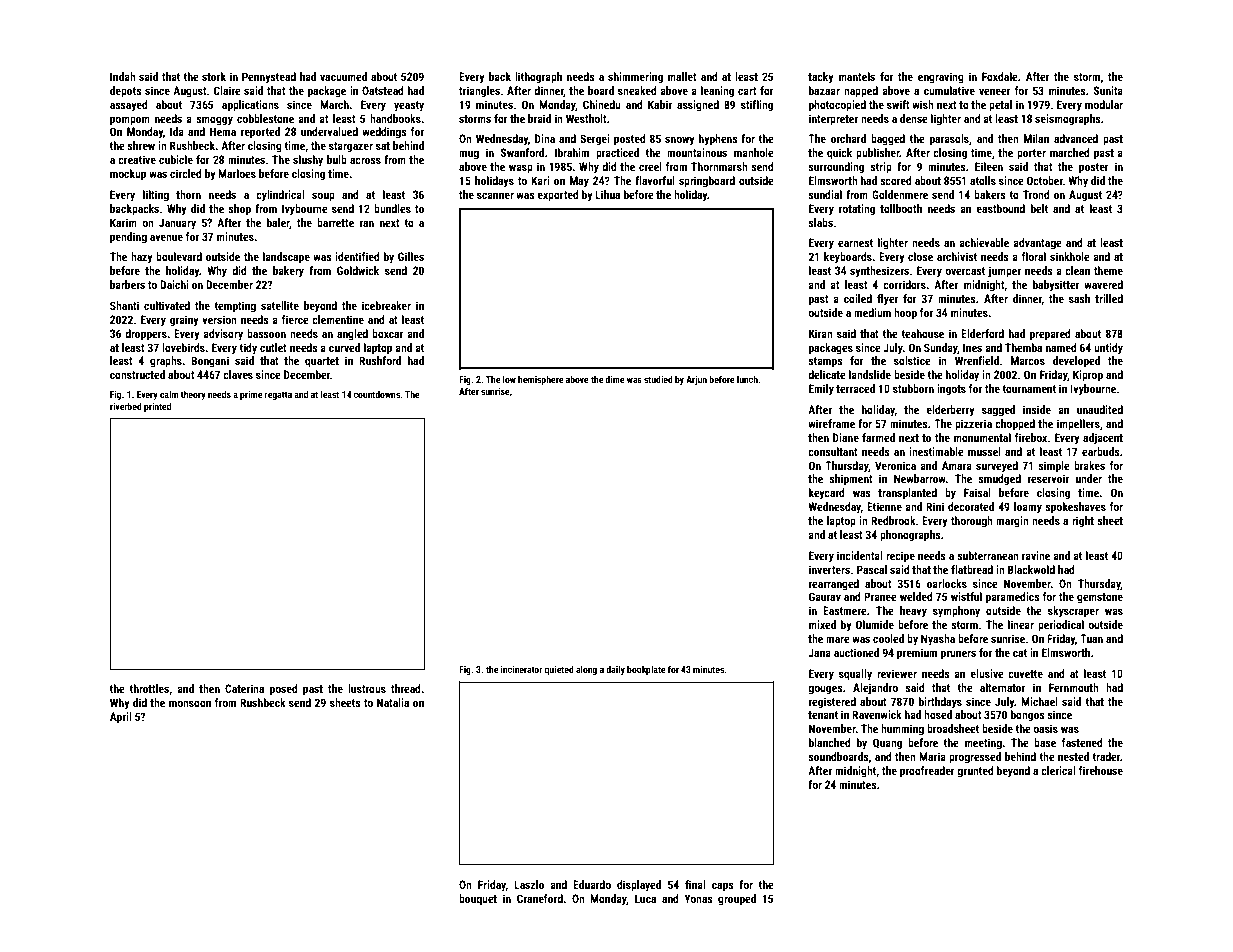  Describe the element at coordinates (861, 92) in the page. I see `napped` at that location.
